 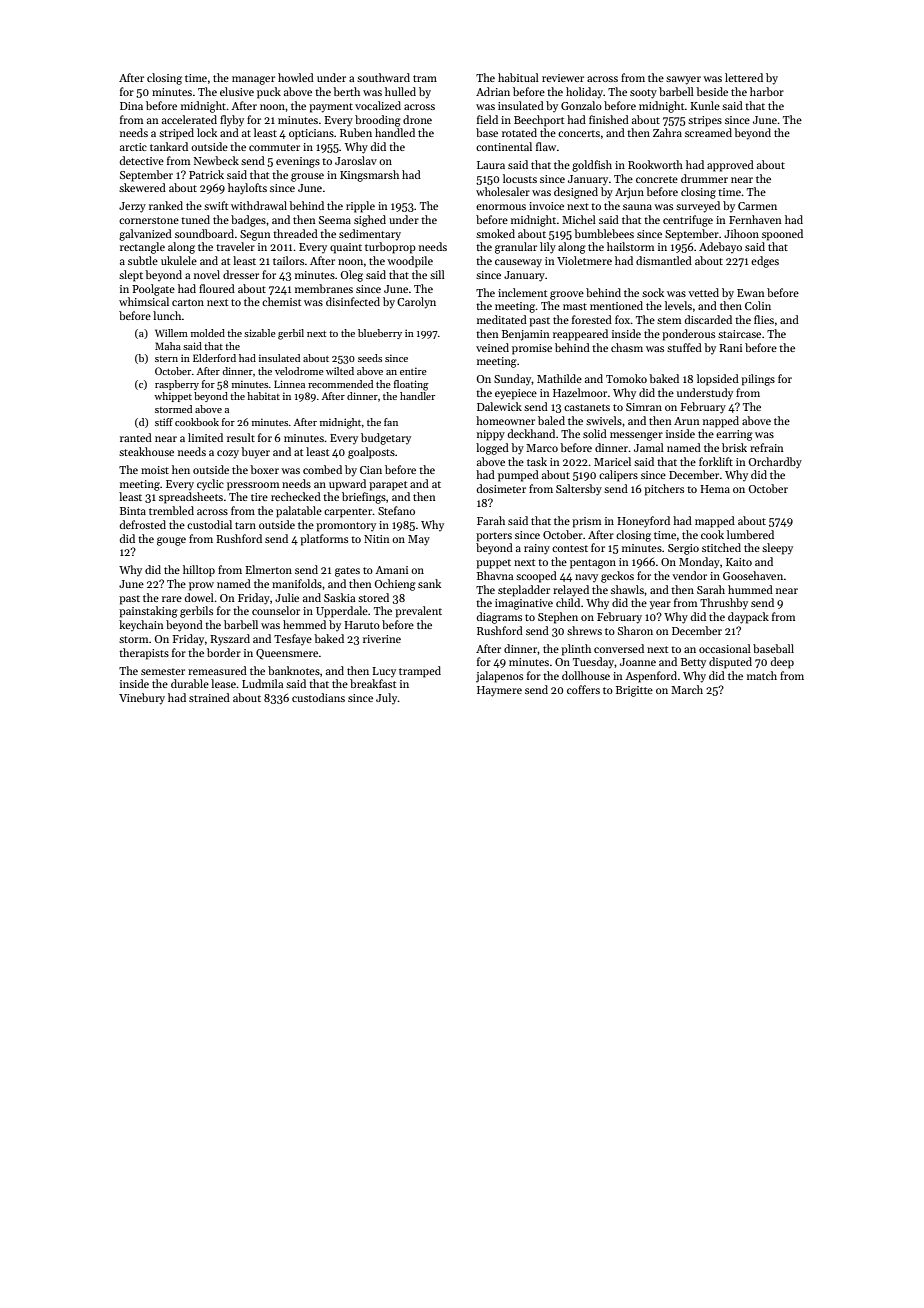 What do you see at coordinates (177, 385) in the screenshot?
I see `raspberry` at bounding box center [177, 385].
